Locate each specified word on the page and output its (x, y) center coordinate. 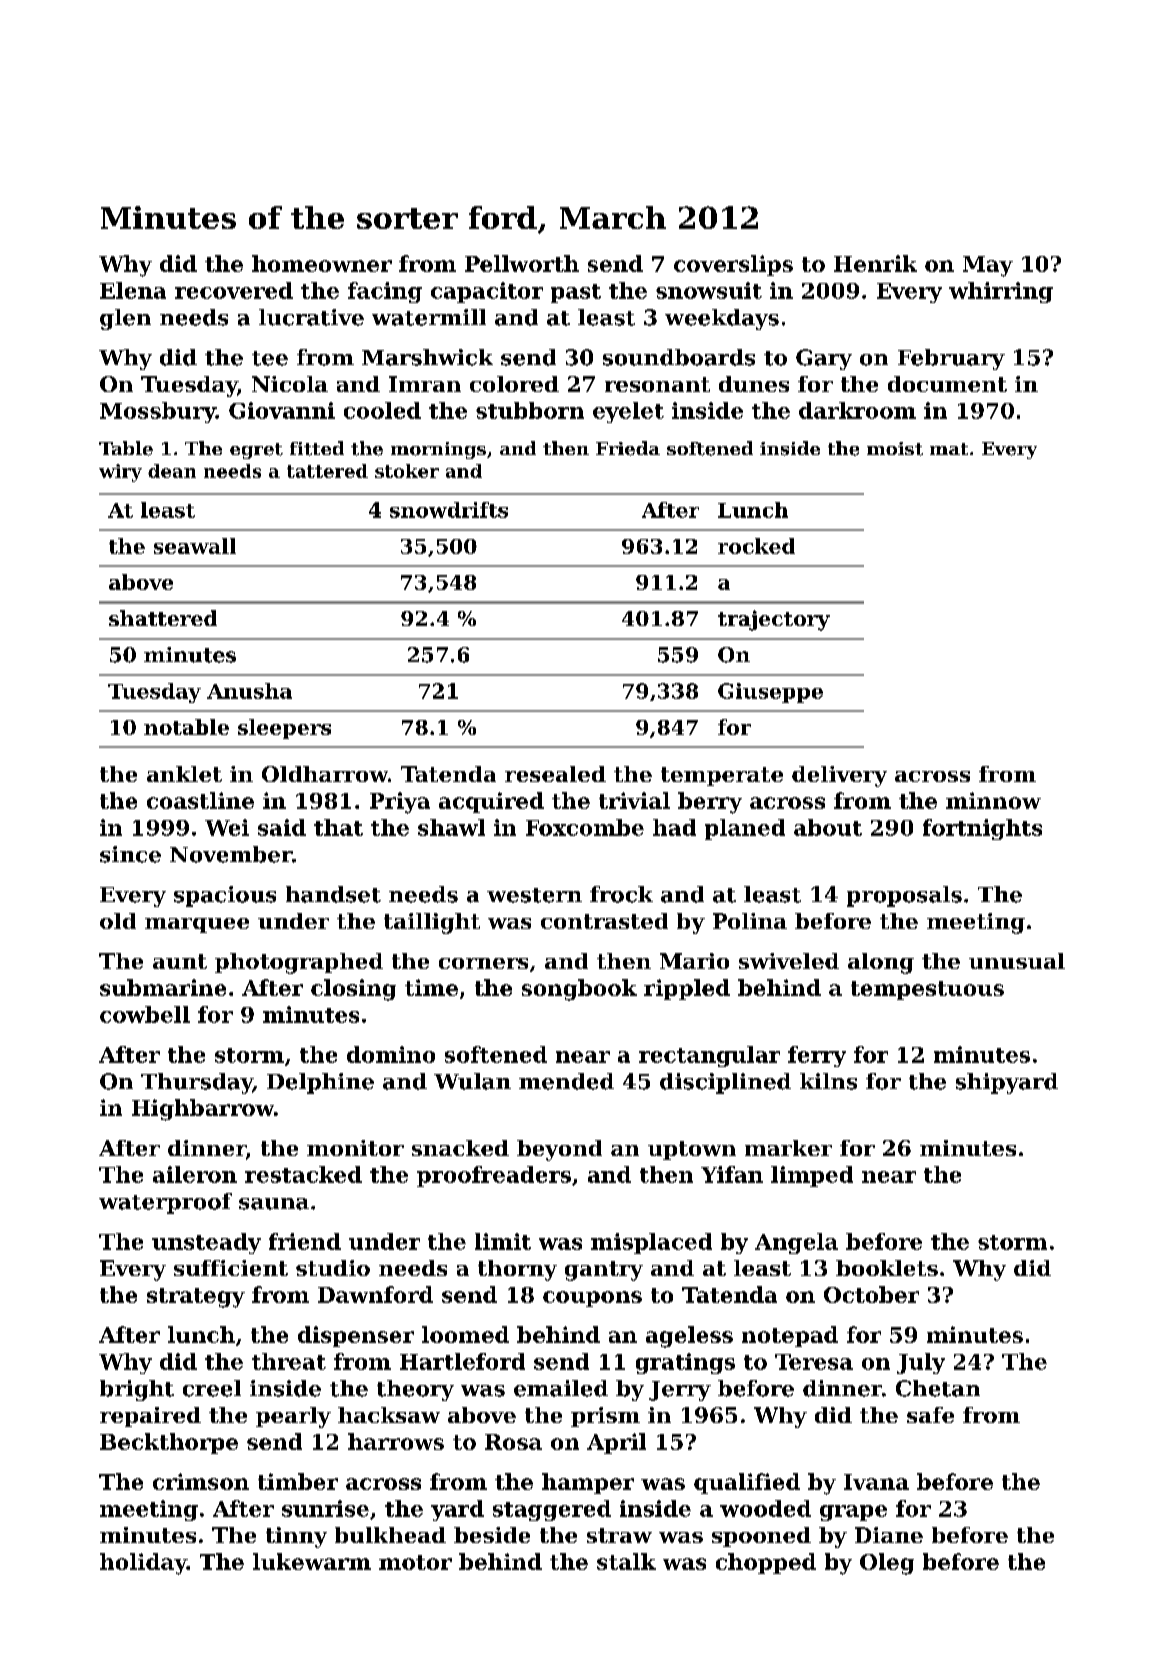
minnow (993, 800)
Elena (133, 290)
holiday (143, 1564)
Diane (889, 1535)
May (988, 266)
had (674, 827)
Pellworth (522, 263)
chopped (766, 1563)
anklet (184, 774)
